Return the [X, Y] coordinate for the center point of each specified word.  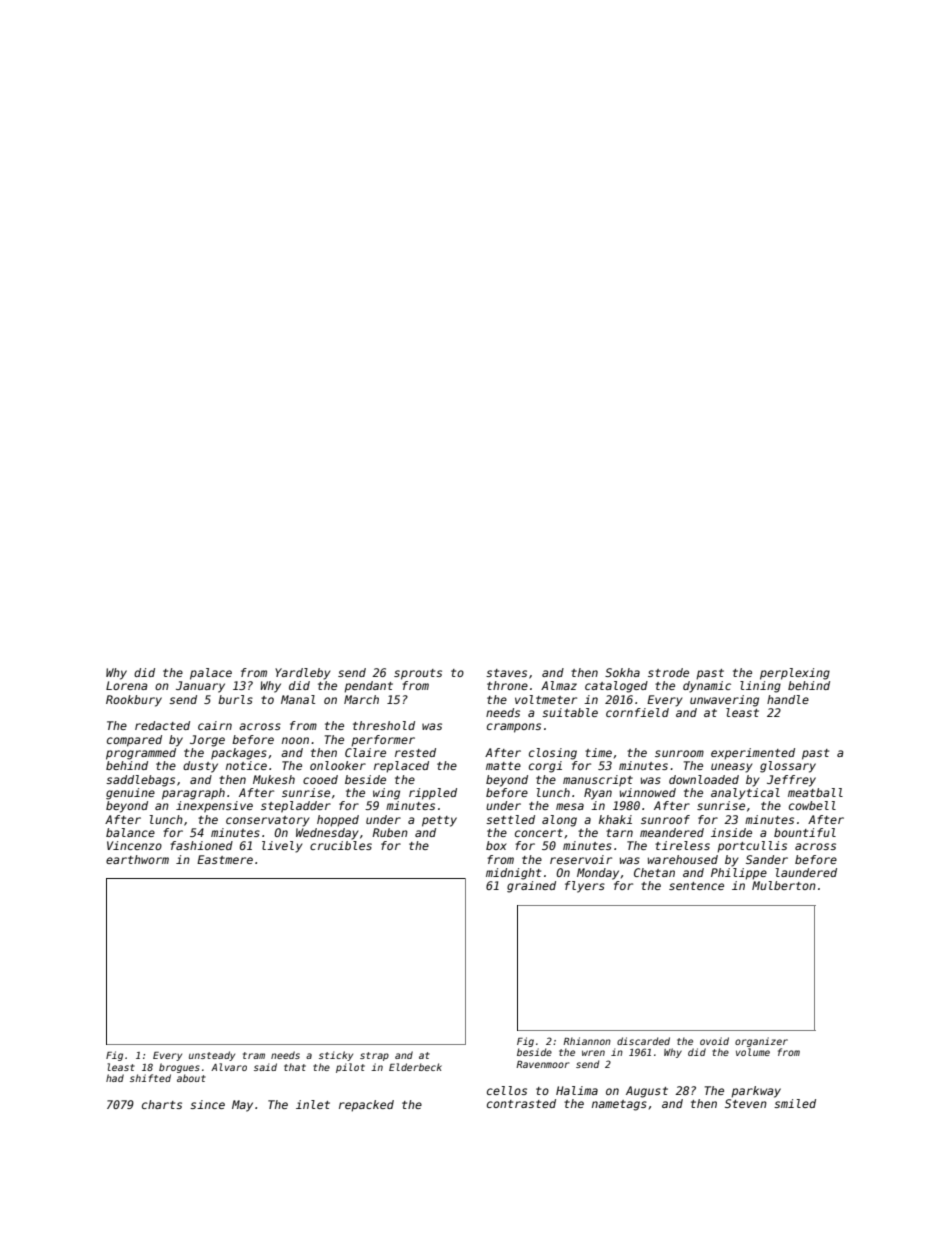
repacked [366, 1106]
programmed [141, 754]
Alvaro [229, 1067]
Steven [746, 1103]
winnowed [648, 792]
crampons [514, 728]
